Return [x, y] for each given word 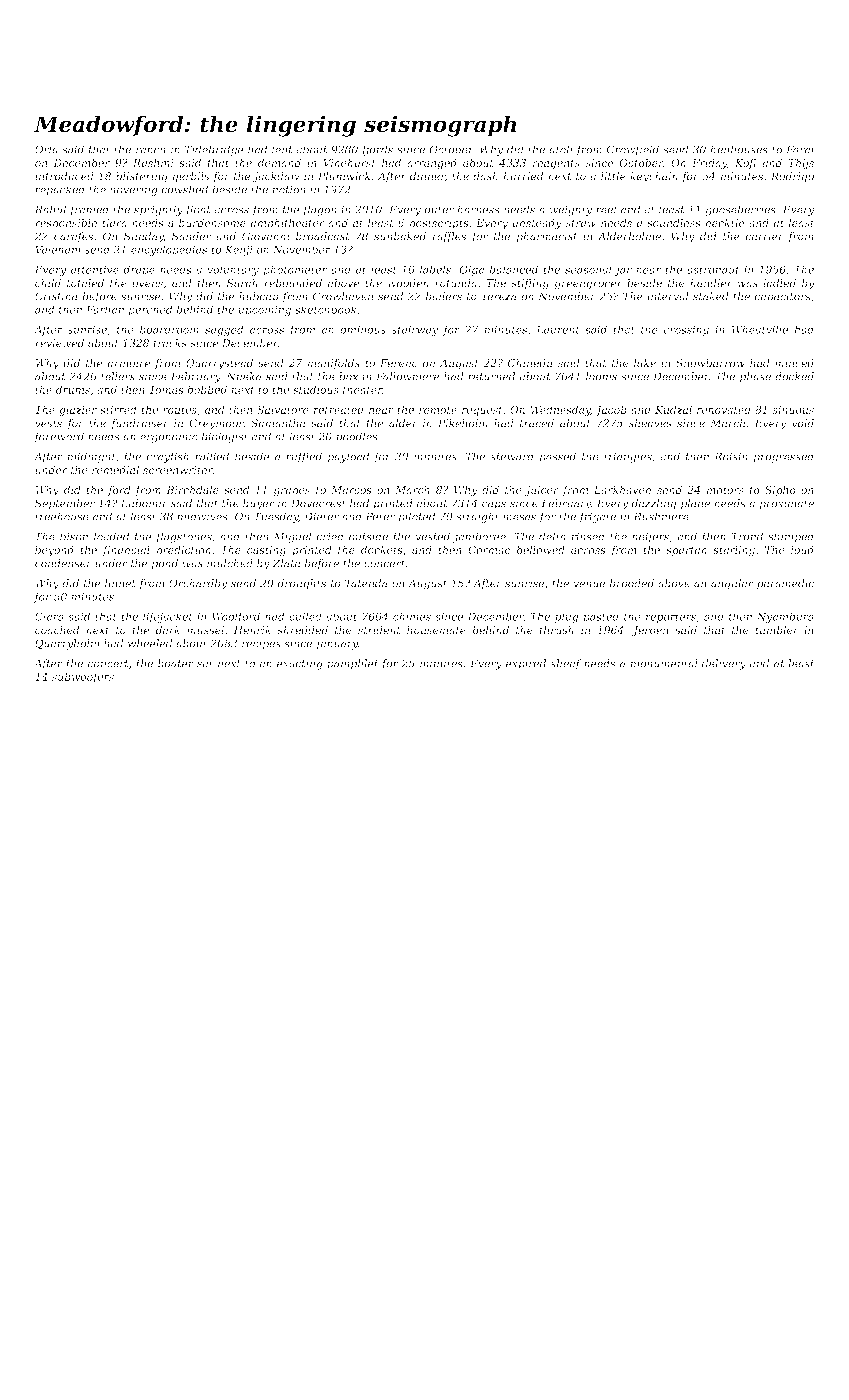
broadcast [323, 236]
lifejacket [168, 617]
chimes [412, 616]
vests [48, 424]
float [198, 210]
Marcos [351, 490]
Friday [709, 164]
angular [732, 584]
